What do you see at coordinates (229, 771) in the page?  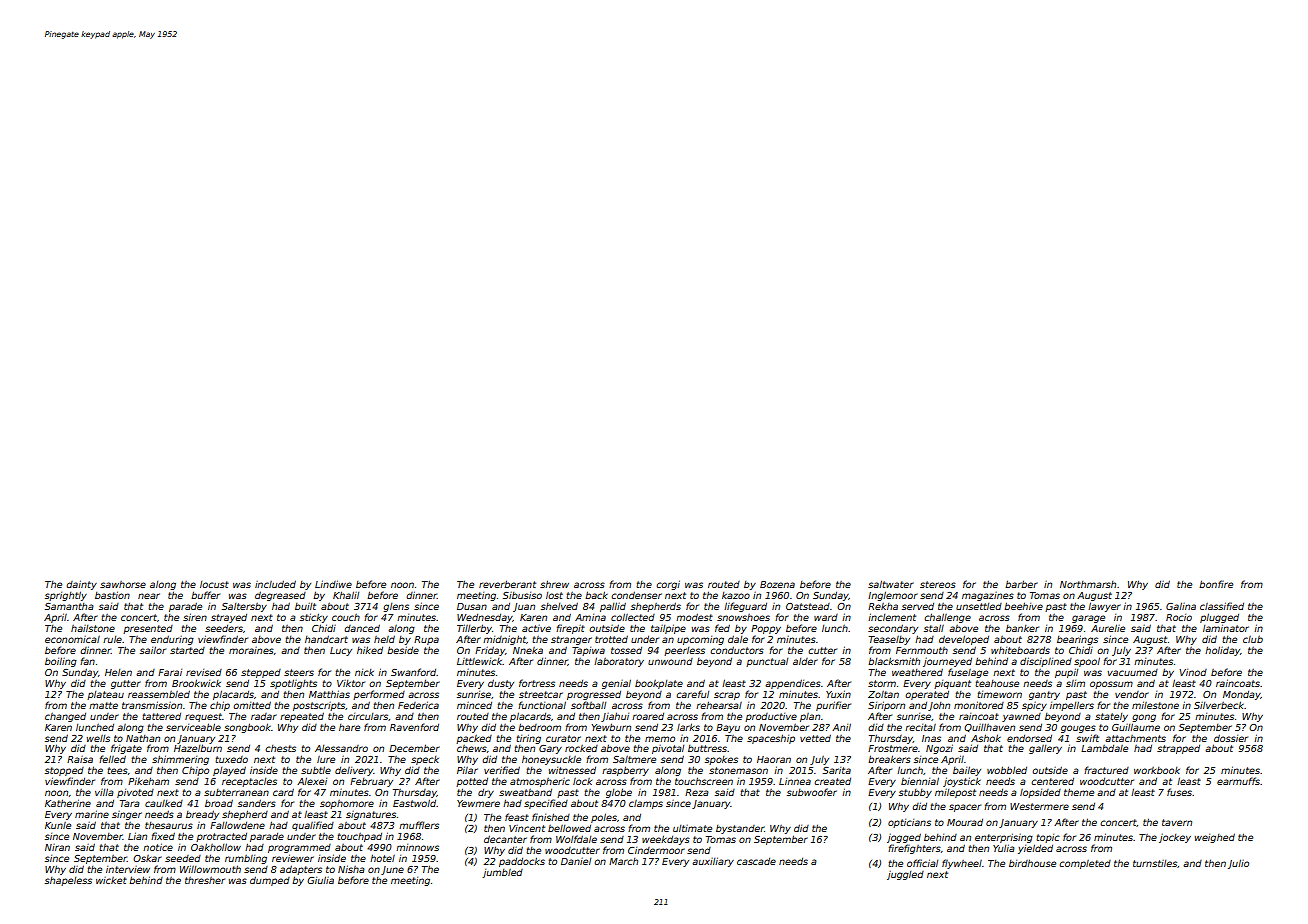 I see `played` at bounding box center [229, 771].
